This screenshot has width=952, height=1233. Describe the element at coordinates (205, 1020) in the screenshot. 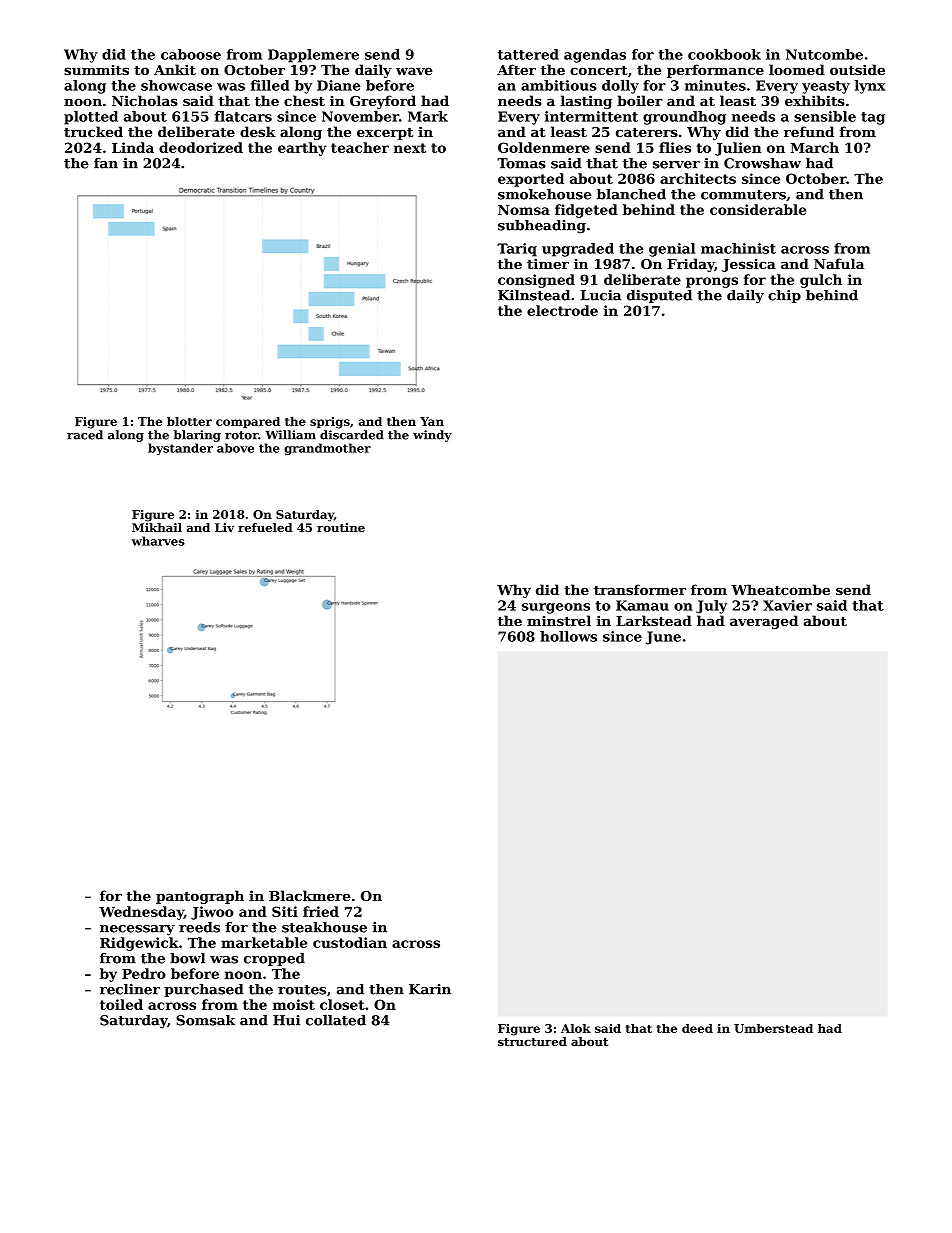

I see `Somsak` at that location.
